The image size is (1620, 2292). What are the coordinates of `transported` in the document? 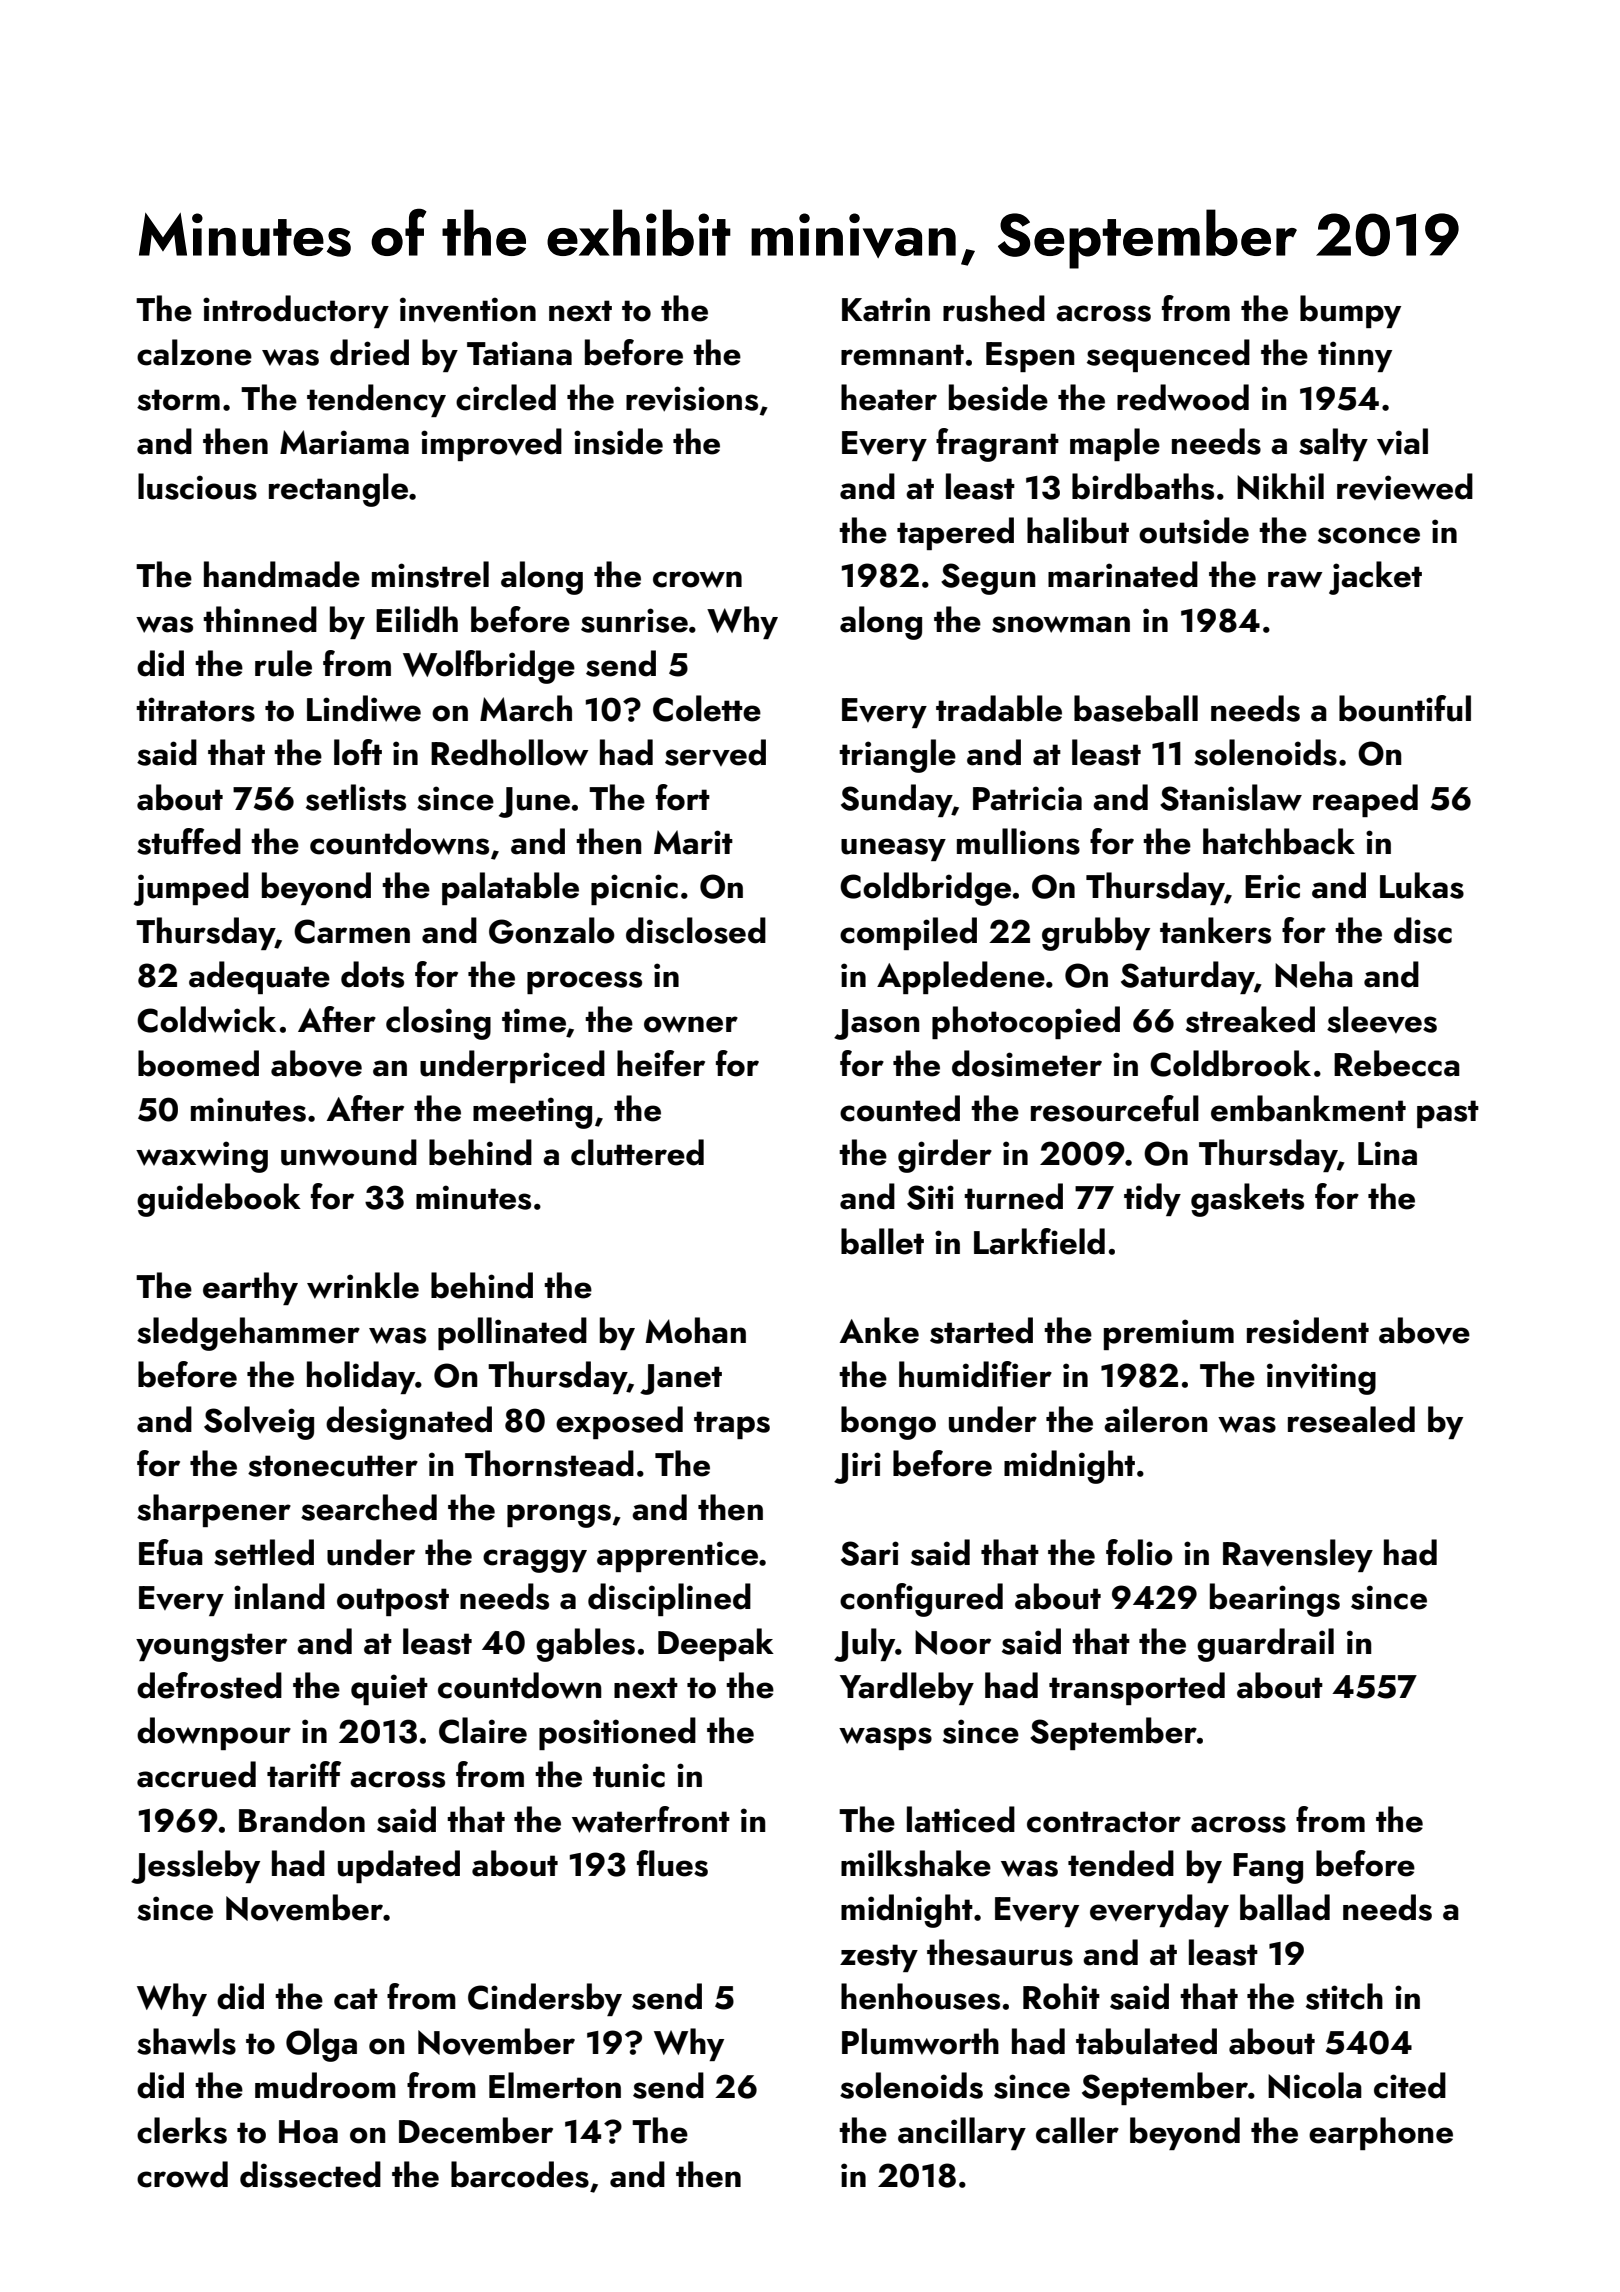 It's located at (1137, 1688).
